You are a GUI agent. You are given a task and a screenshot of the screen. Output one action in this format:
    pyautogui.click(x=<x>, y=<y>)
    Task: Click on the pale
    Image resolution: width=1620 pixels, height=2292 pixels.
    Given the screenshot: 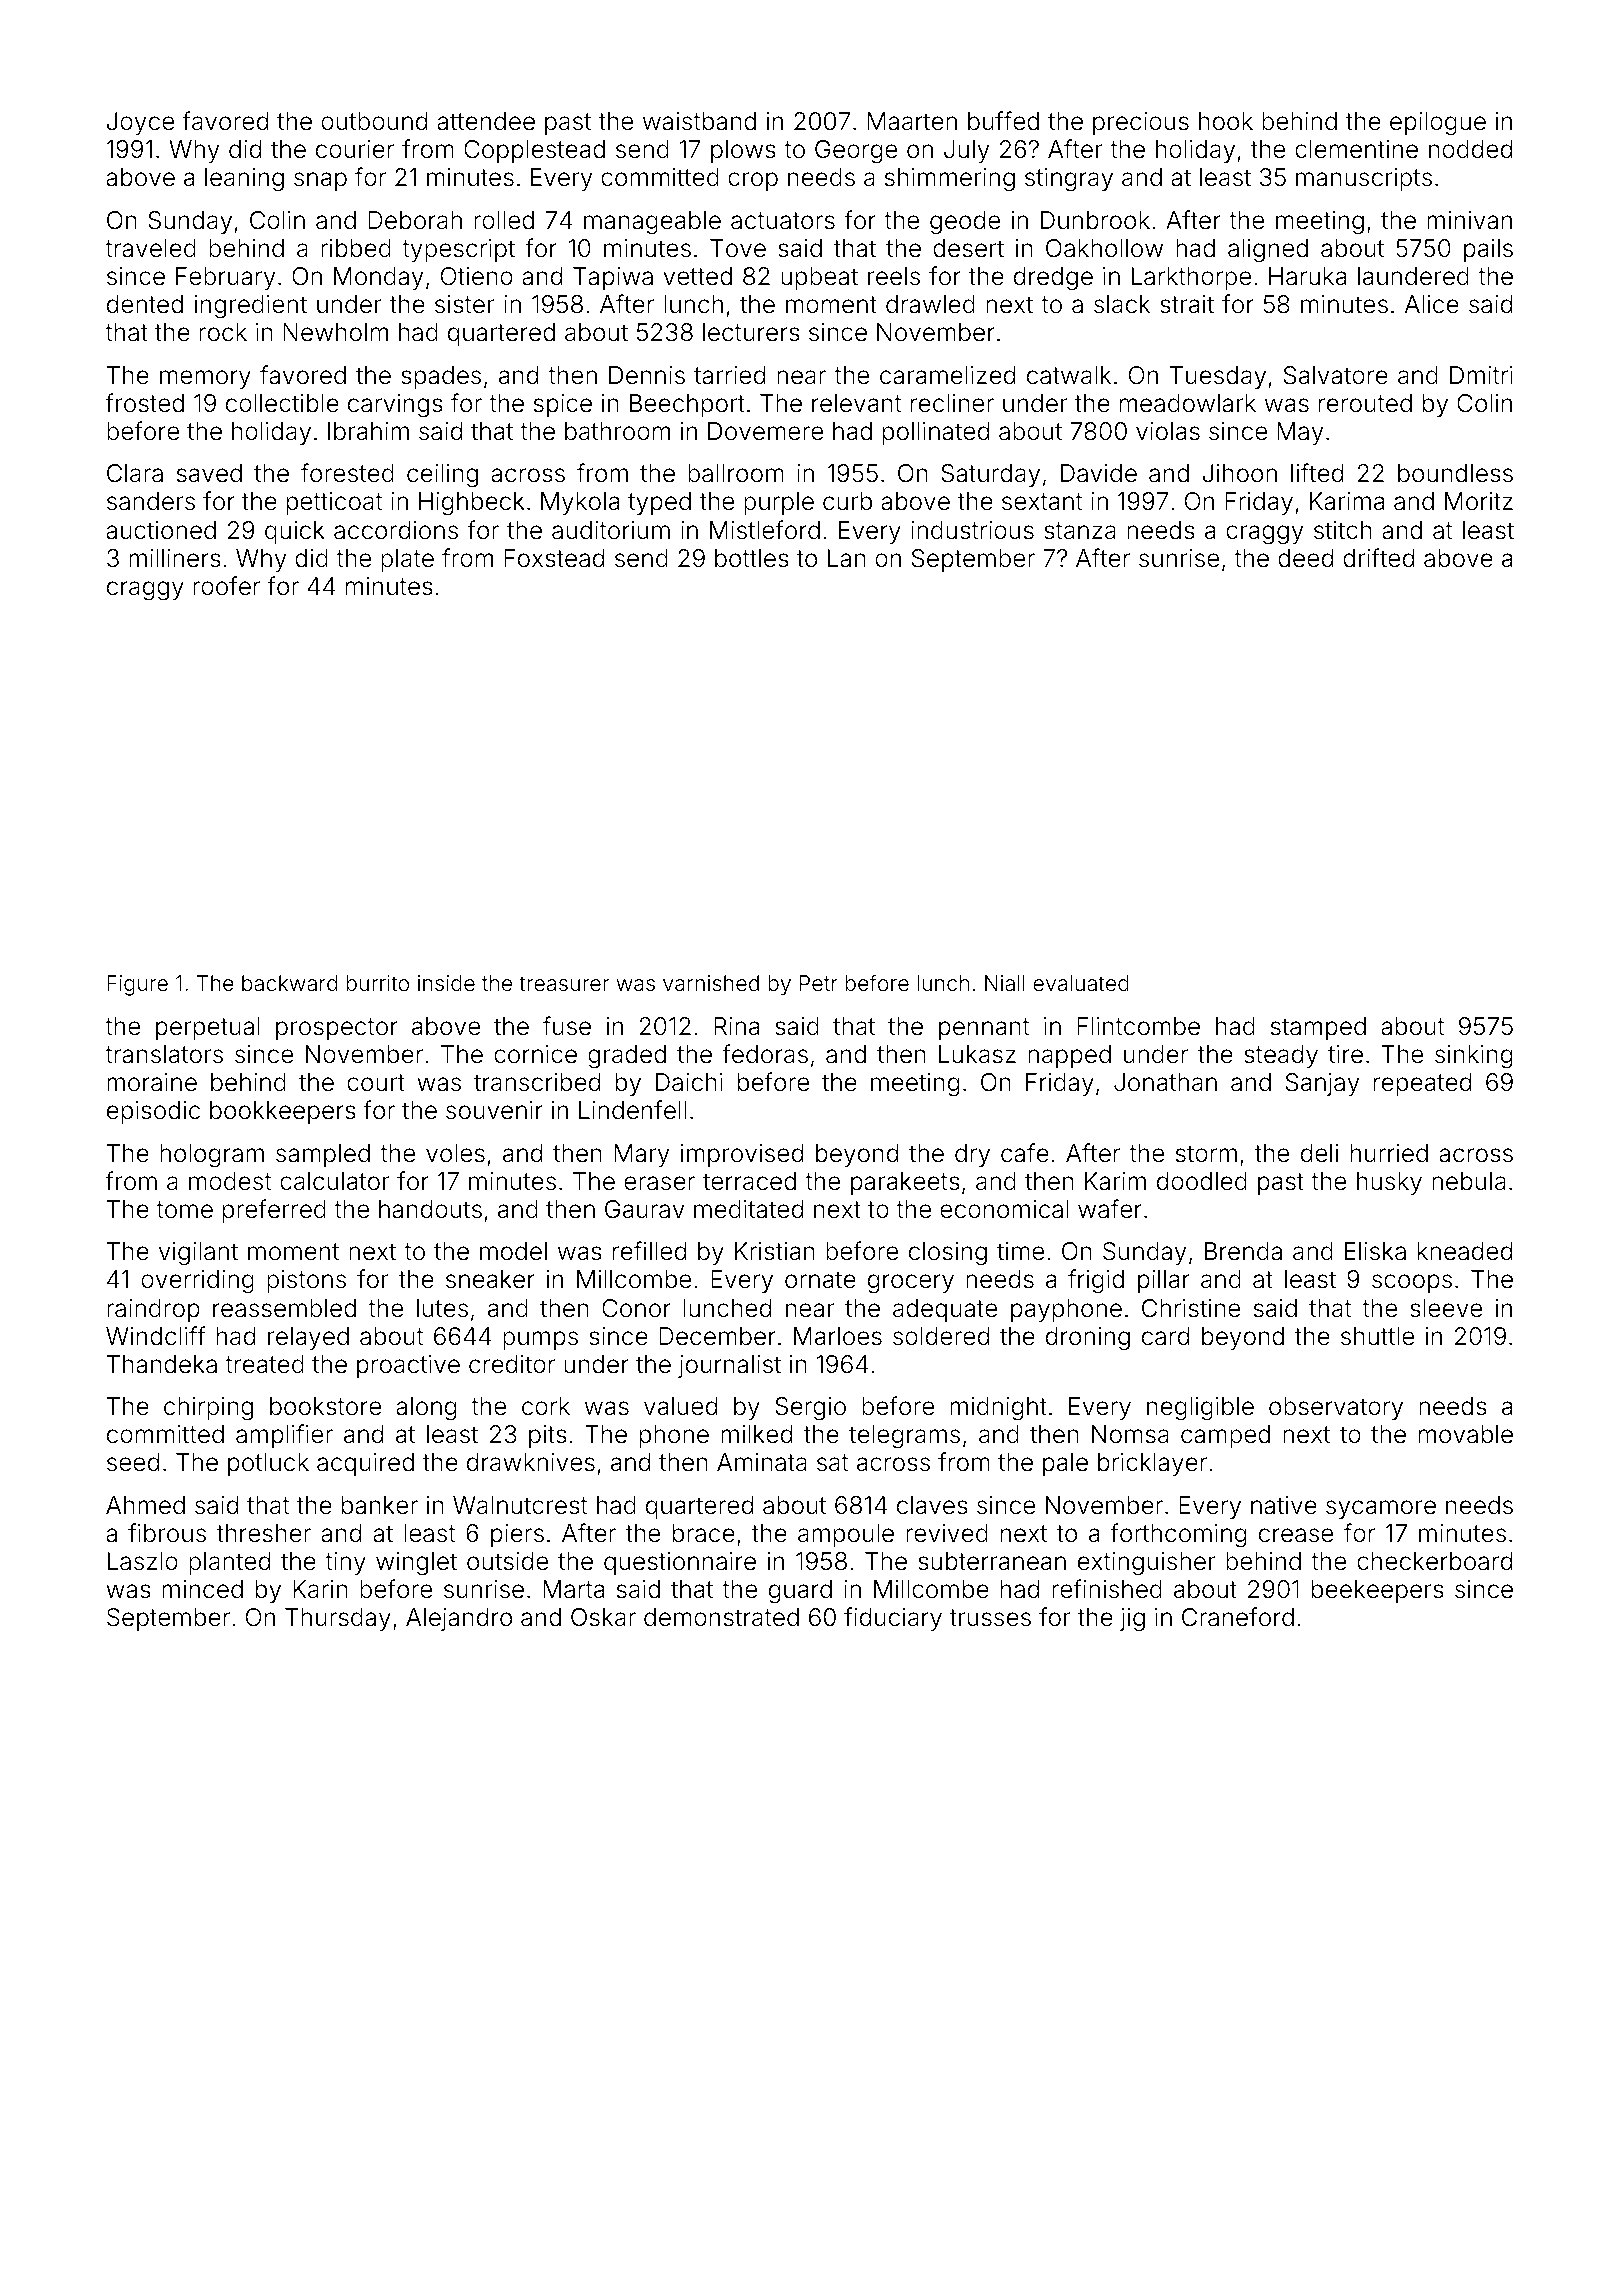 What is the action you would take?
    pyautogui.click(x=1065, y=1464)
